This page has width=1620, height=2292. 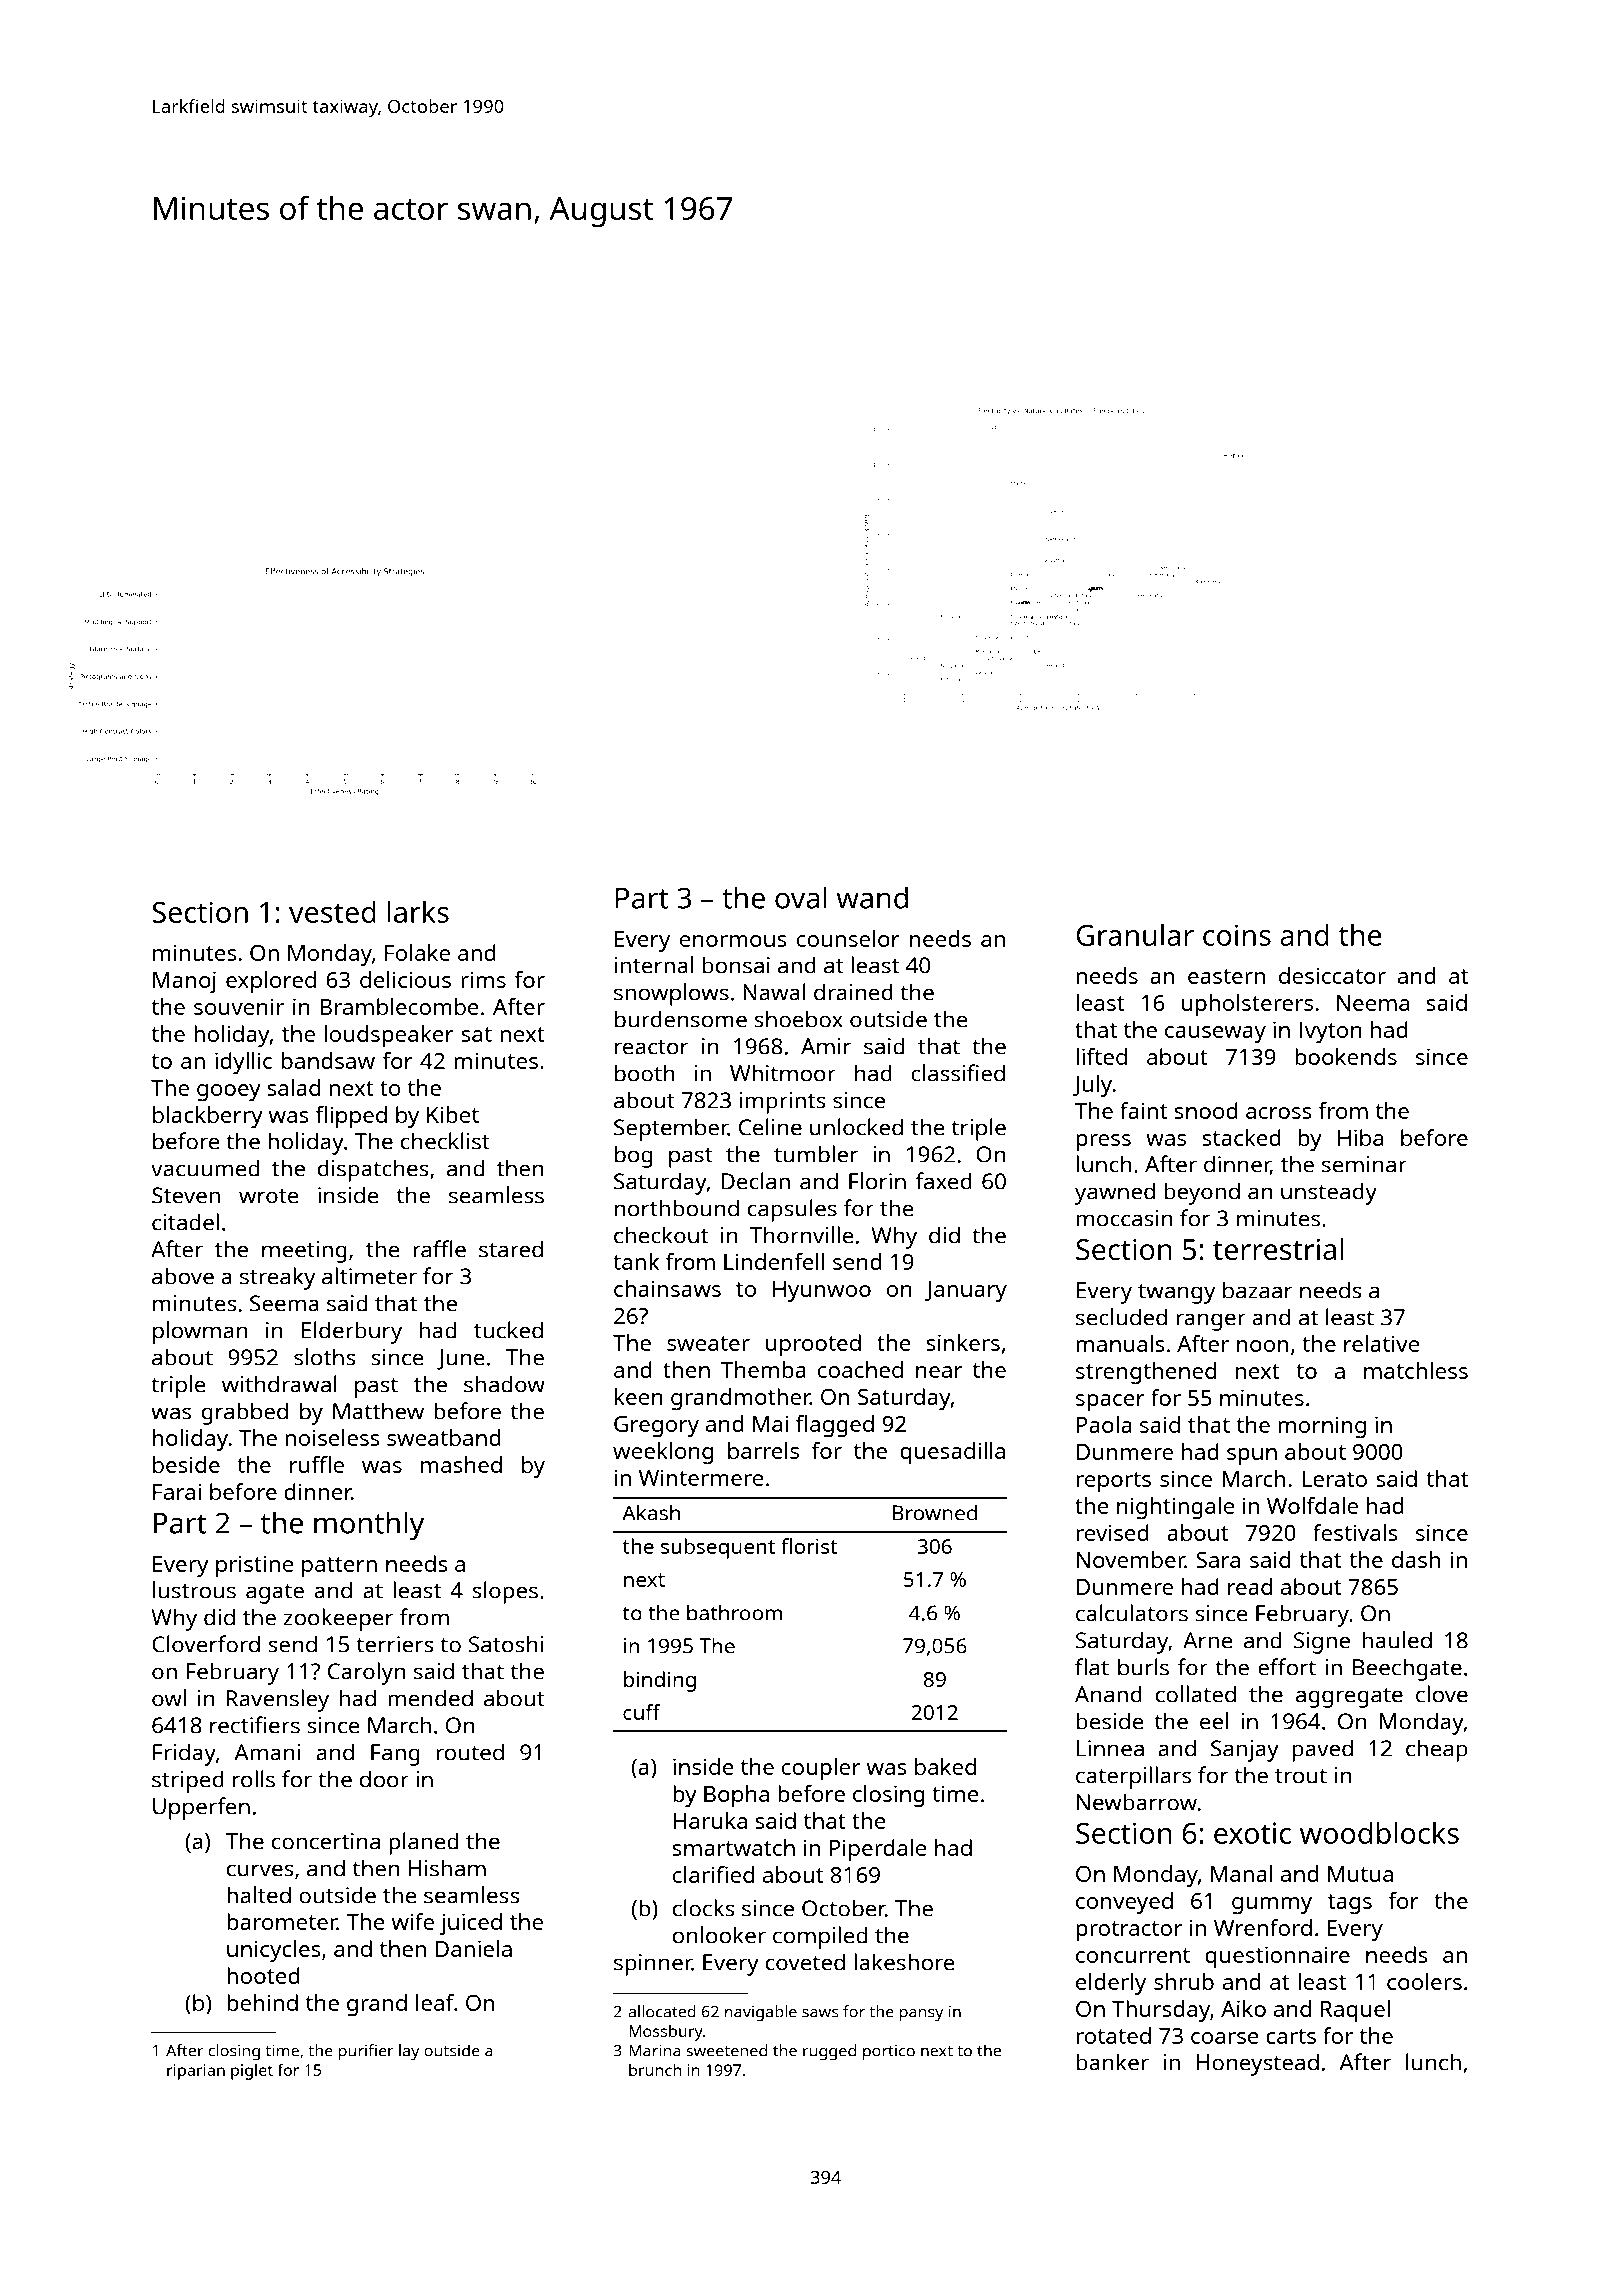 I want to click on idyllic, so click(x=243, y=1063).
